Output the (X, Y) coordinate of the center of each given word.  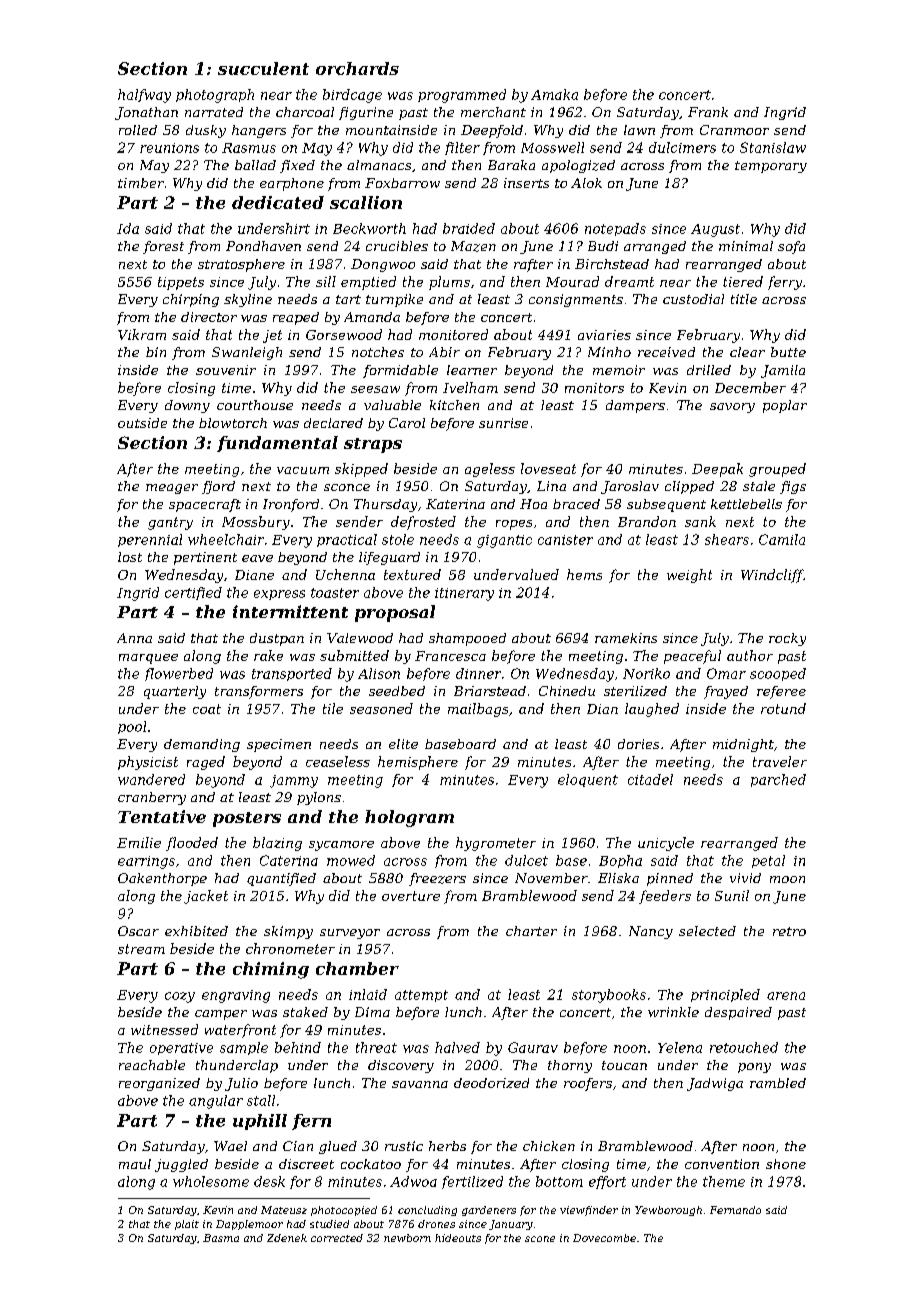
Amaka (554, 94)
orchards (357, 68)
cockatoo (371, 1164)
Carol (407, 423)
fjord (218, 487)
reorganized (159, 1084)
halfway (144, 96)
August (715, 230)
